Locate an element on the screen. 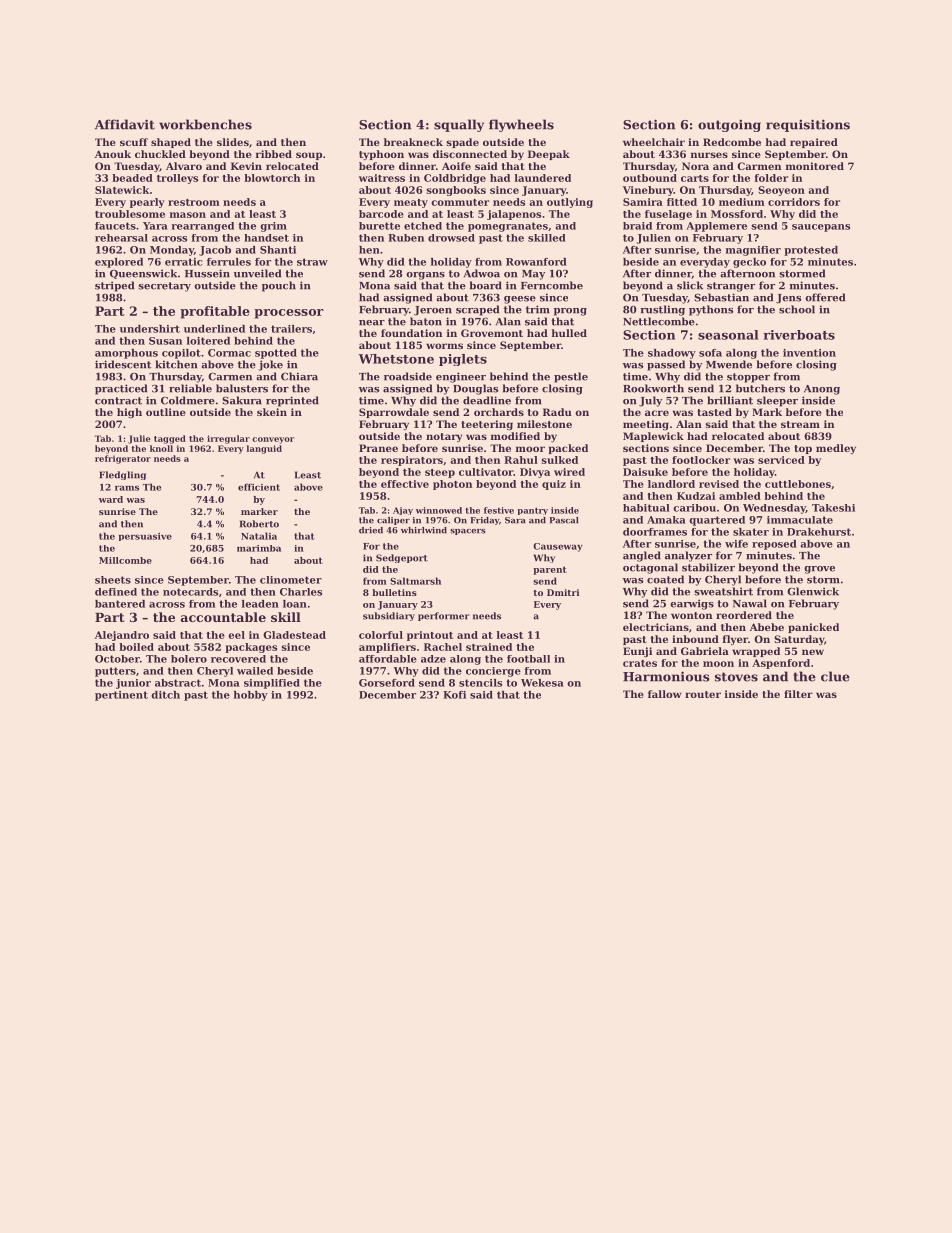 This screenshot has width=952, height=1233. magnifier is located at coordinates (753, 251).
